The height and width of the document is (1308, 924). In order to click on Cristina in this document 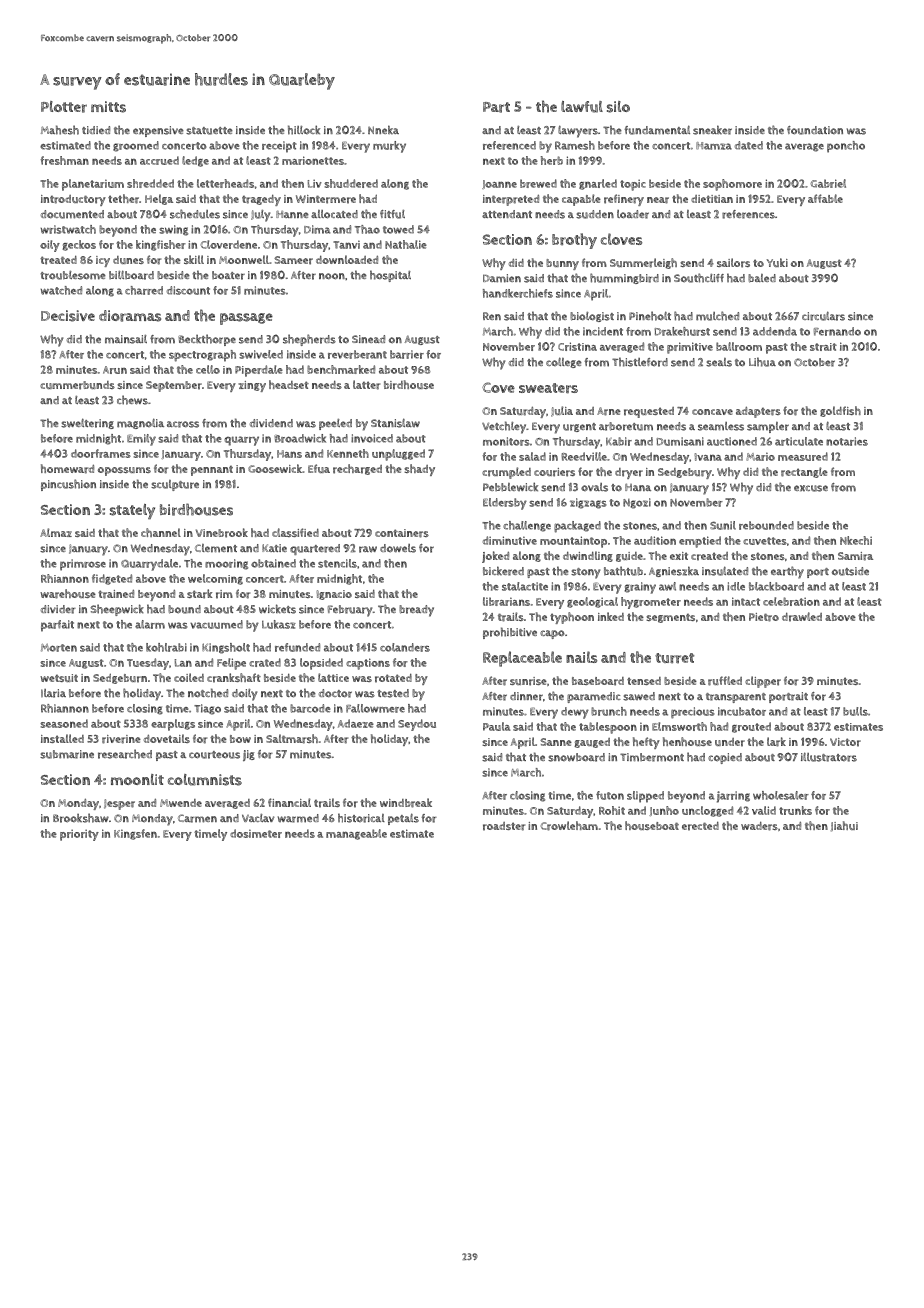, I will do `click(577, 346)`.
